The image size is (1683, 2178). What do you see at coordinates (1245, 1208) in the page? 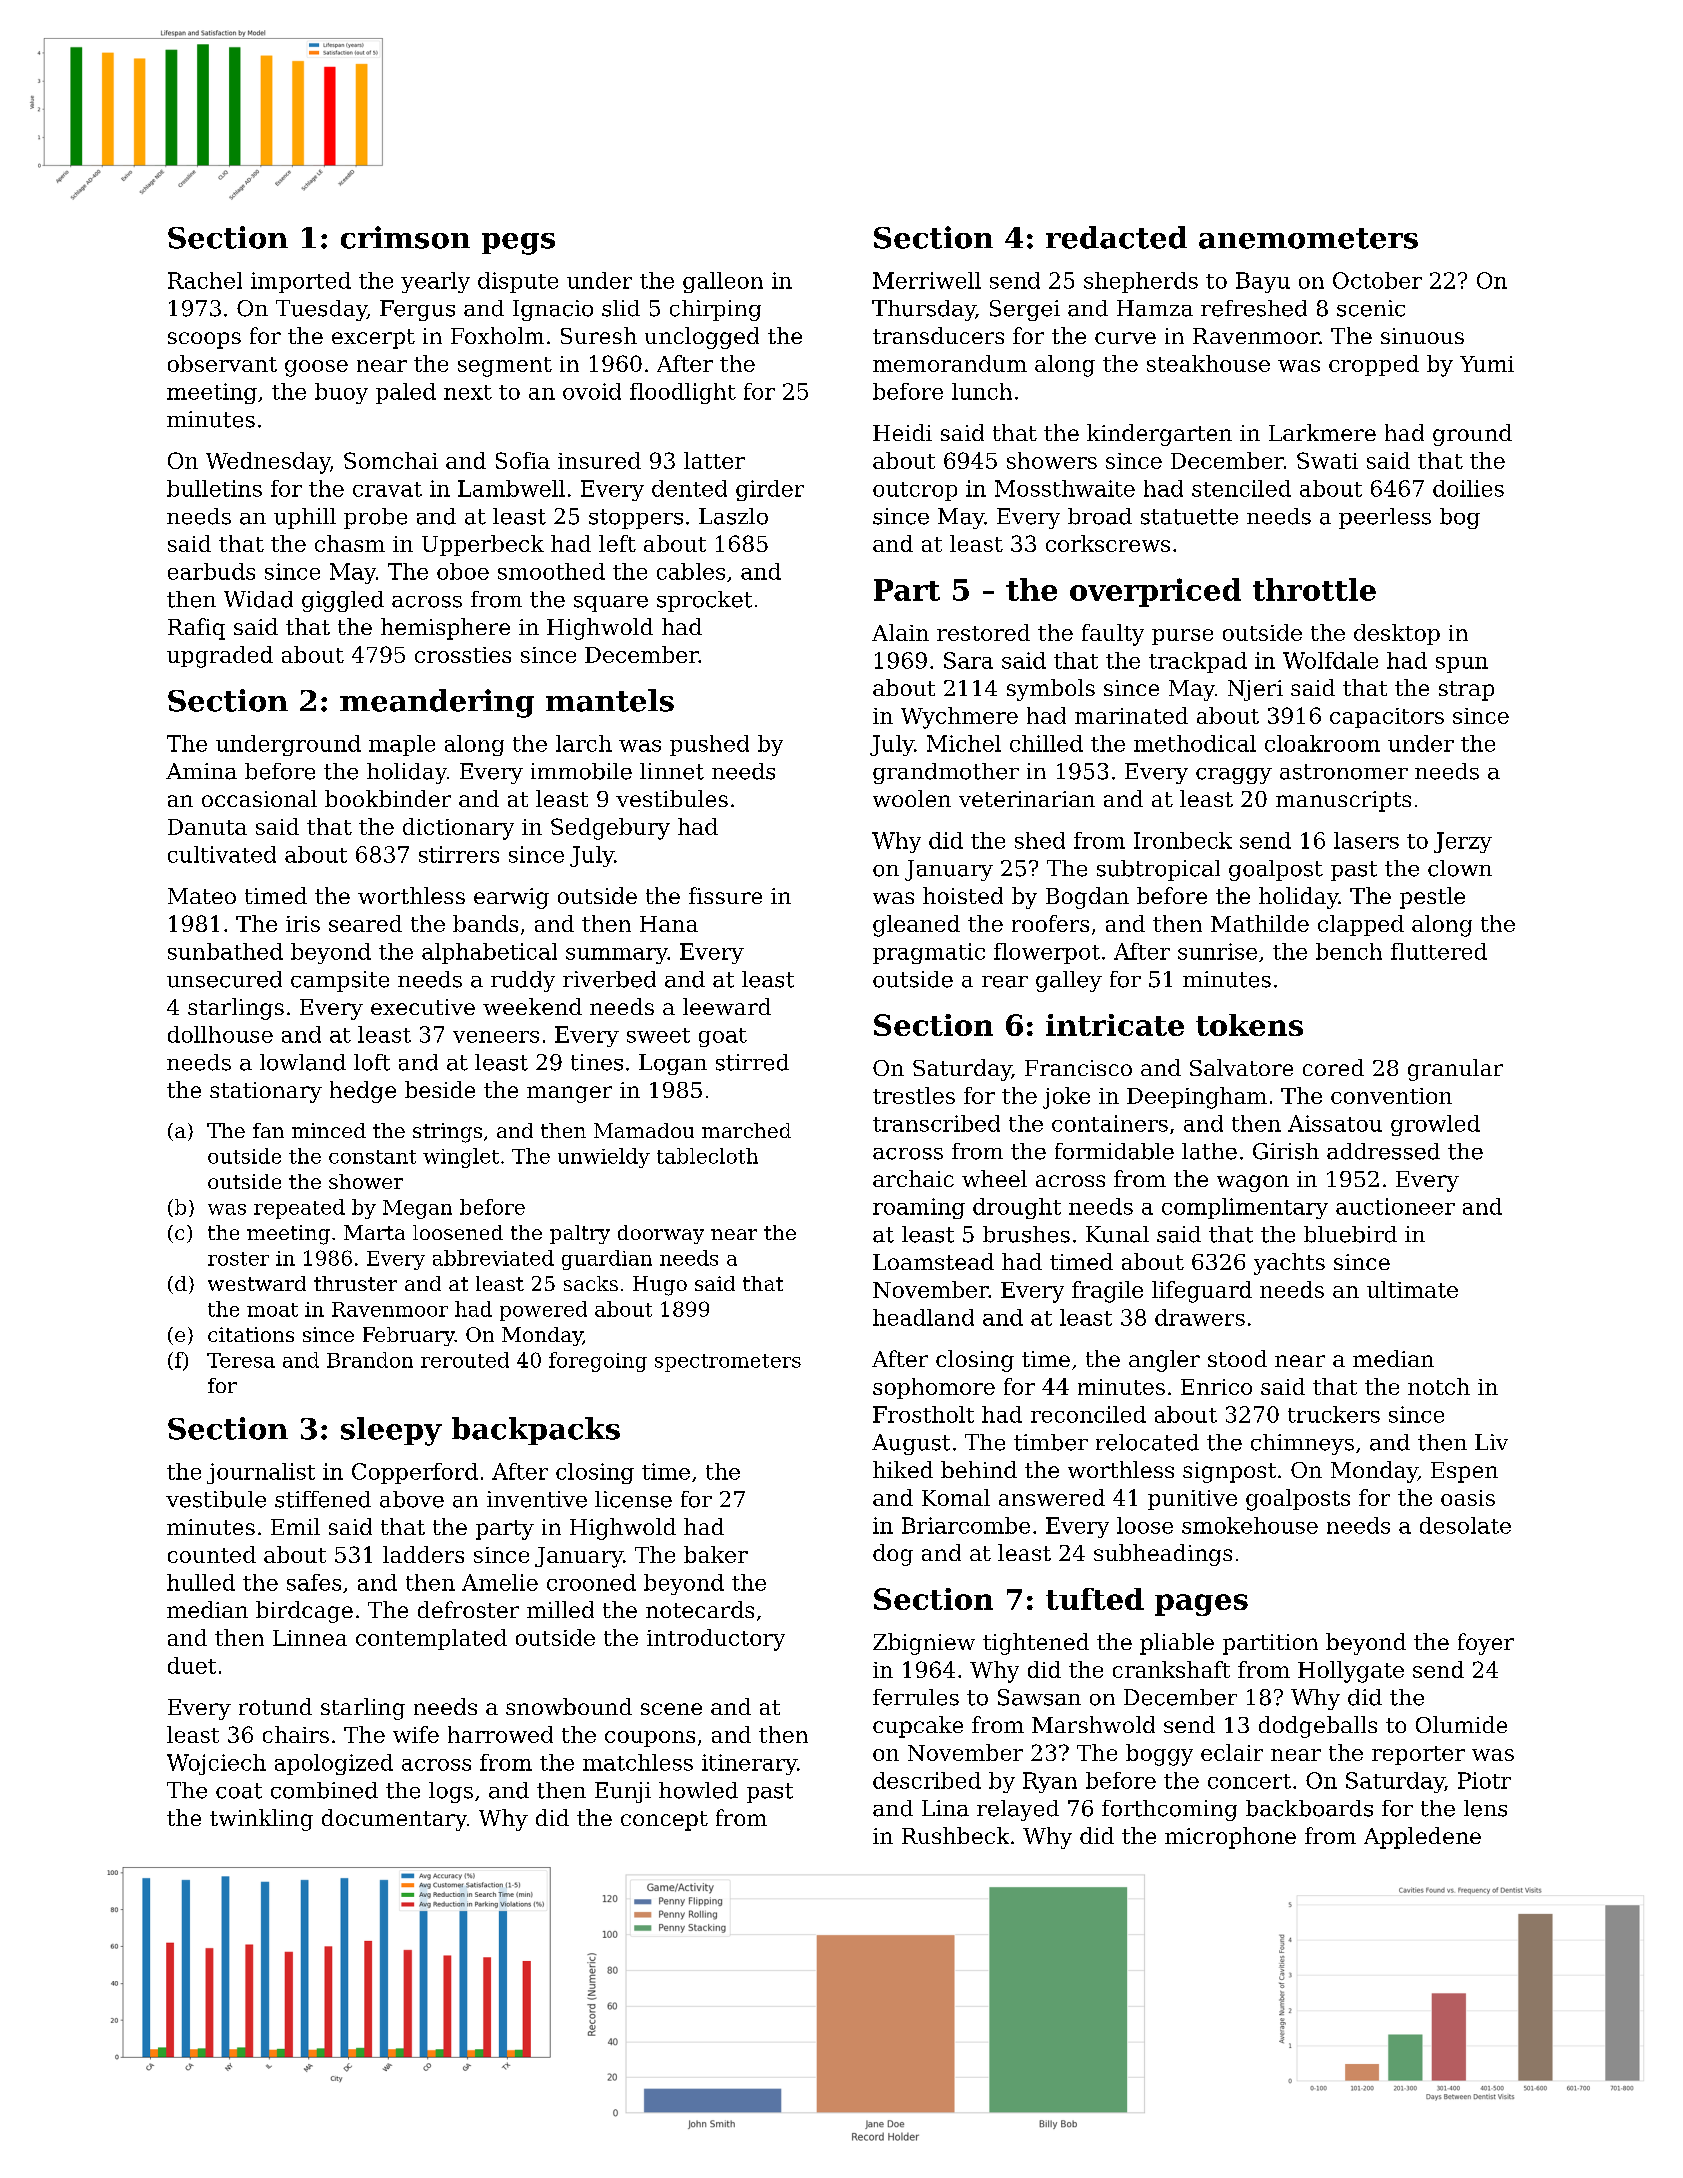
I see `complimentary` at bounding box center [1245, 1208].
